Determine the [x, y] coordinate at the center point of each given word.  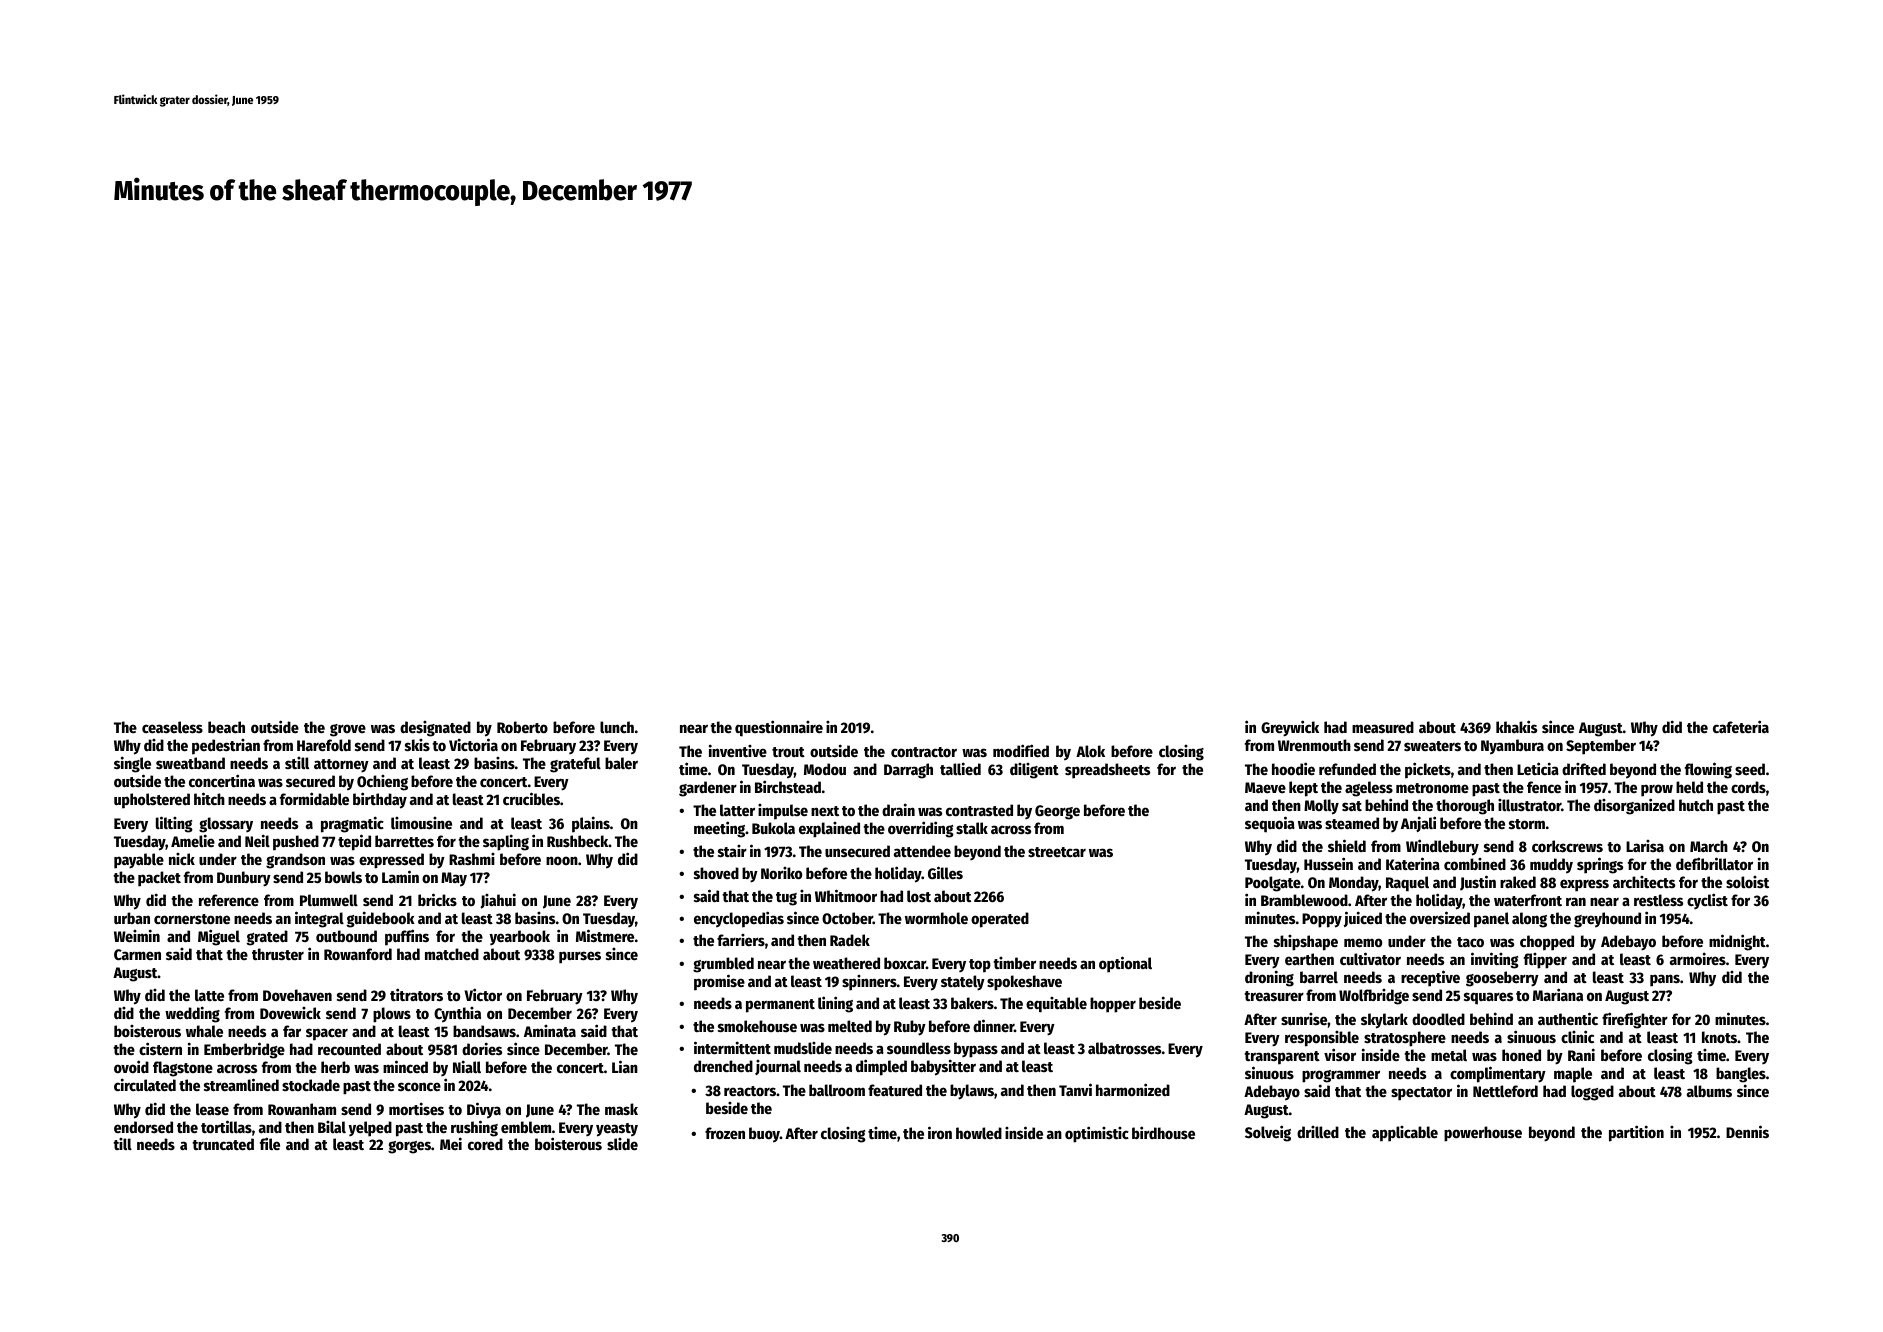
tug [786, 899]
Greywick [1290, 728]
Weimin [137, 935]
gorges [409, 1147]
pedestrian [226, 747]
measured [1383, 727]
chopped [1547, 943]
